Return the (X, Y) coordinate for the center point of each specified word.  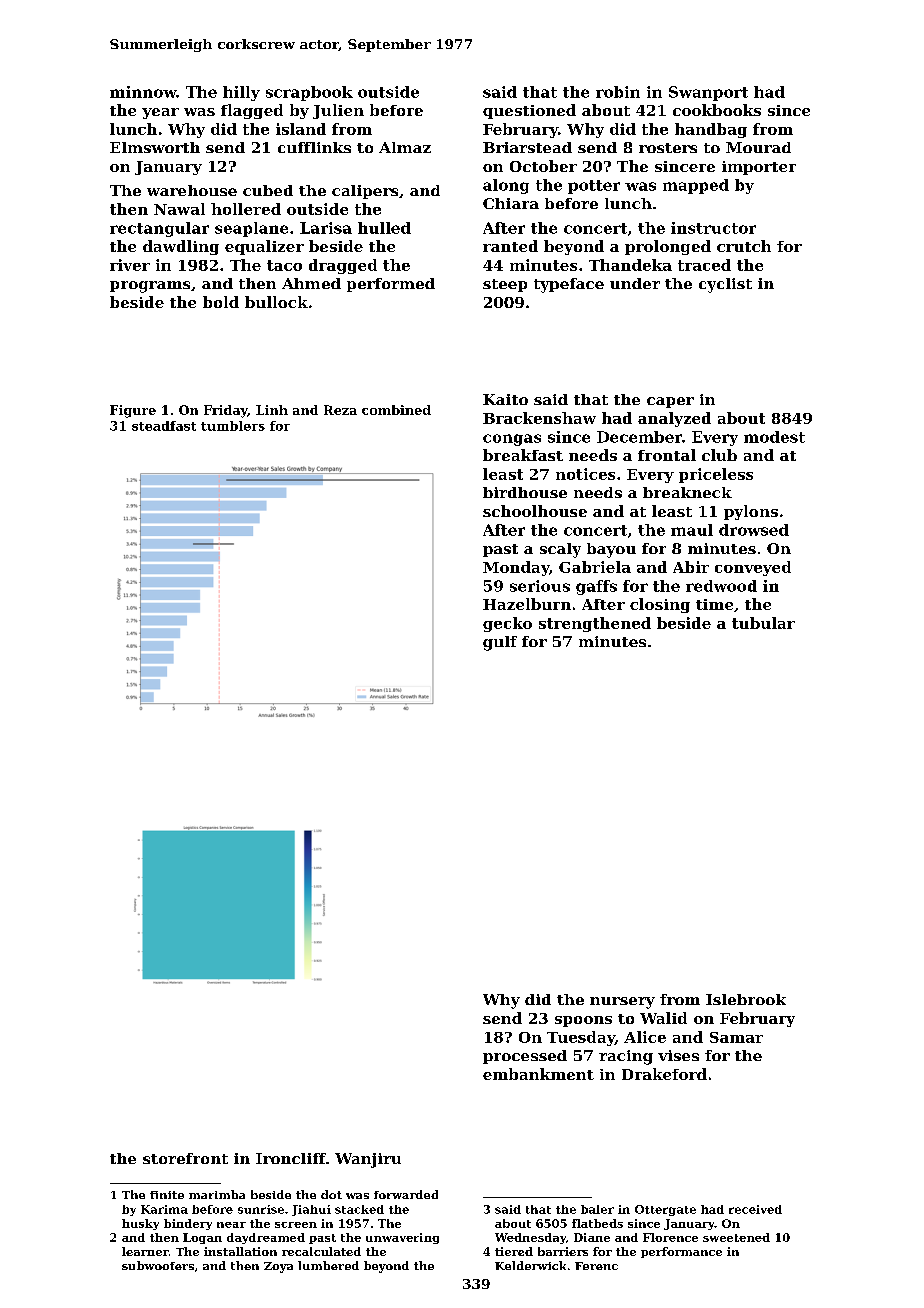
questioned (529, 111)
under (635, 283)
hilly (241, 93)
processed (525, 1057)
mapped (696, 186)
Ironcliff (291, 1158)
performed (391, 285)
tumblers (233, 426)
